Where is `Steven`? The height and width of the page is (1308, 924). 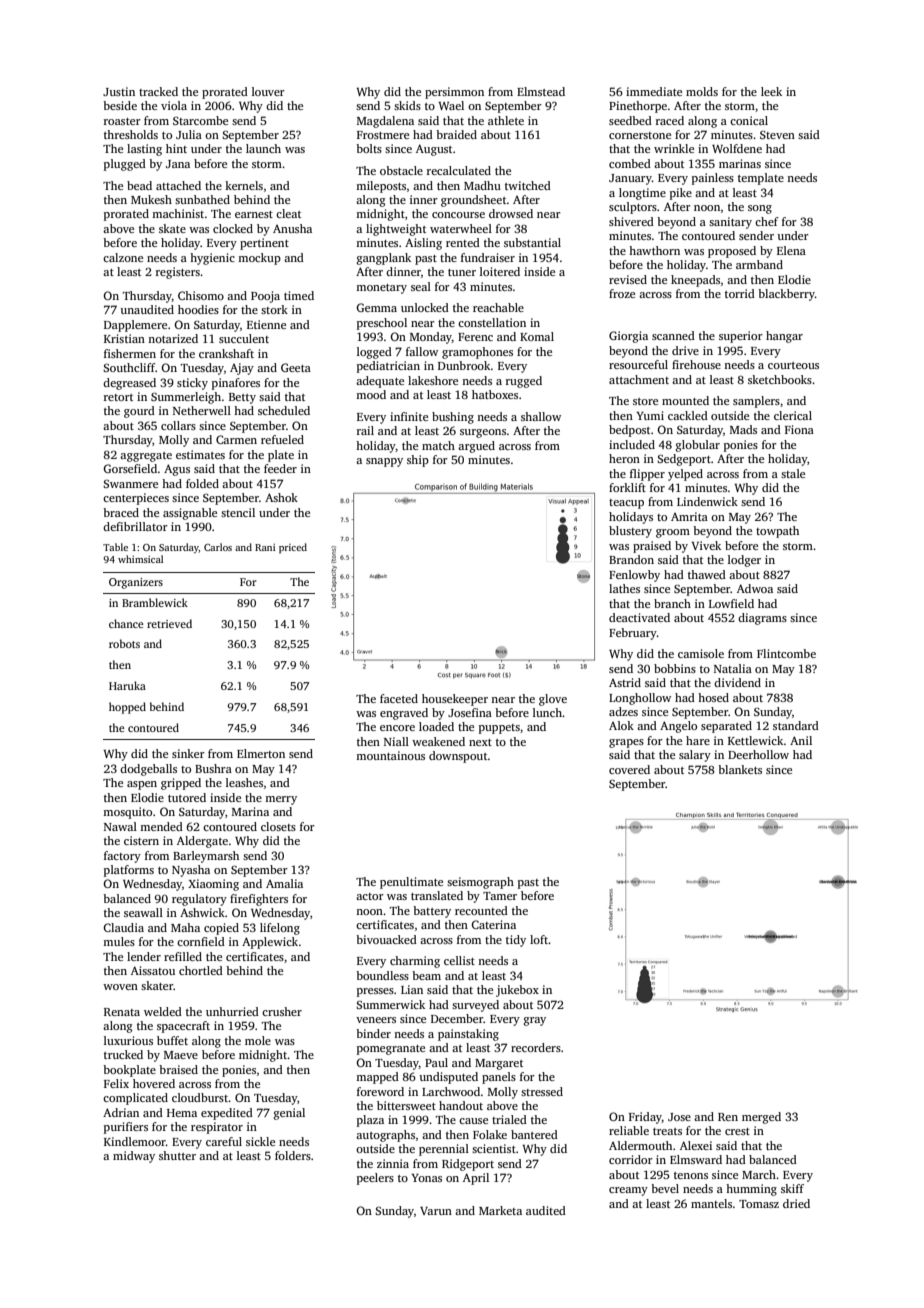
Steven is located at coordinates (777, 135).
